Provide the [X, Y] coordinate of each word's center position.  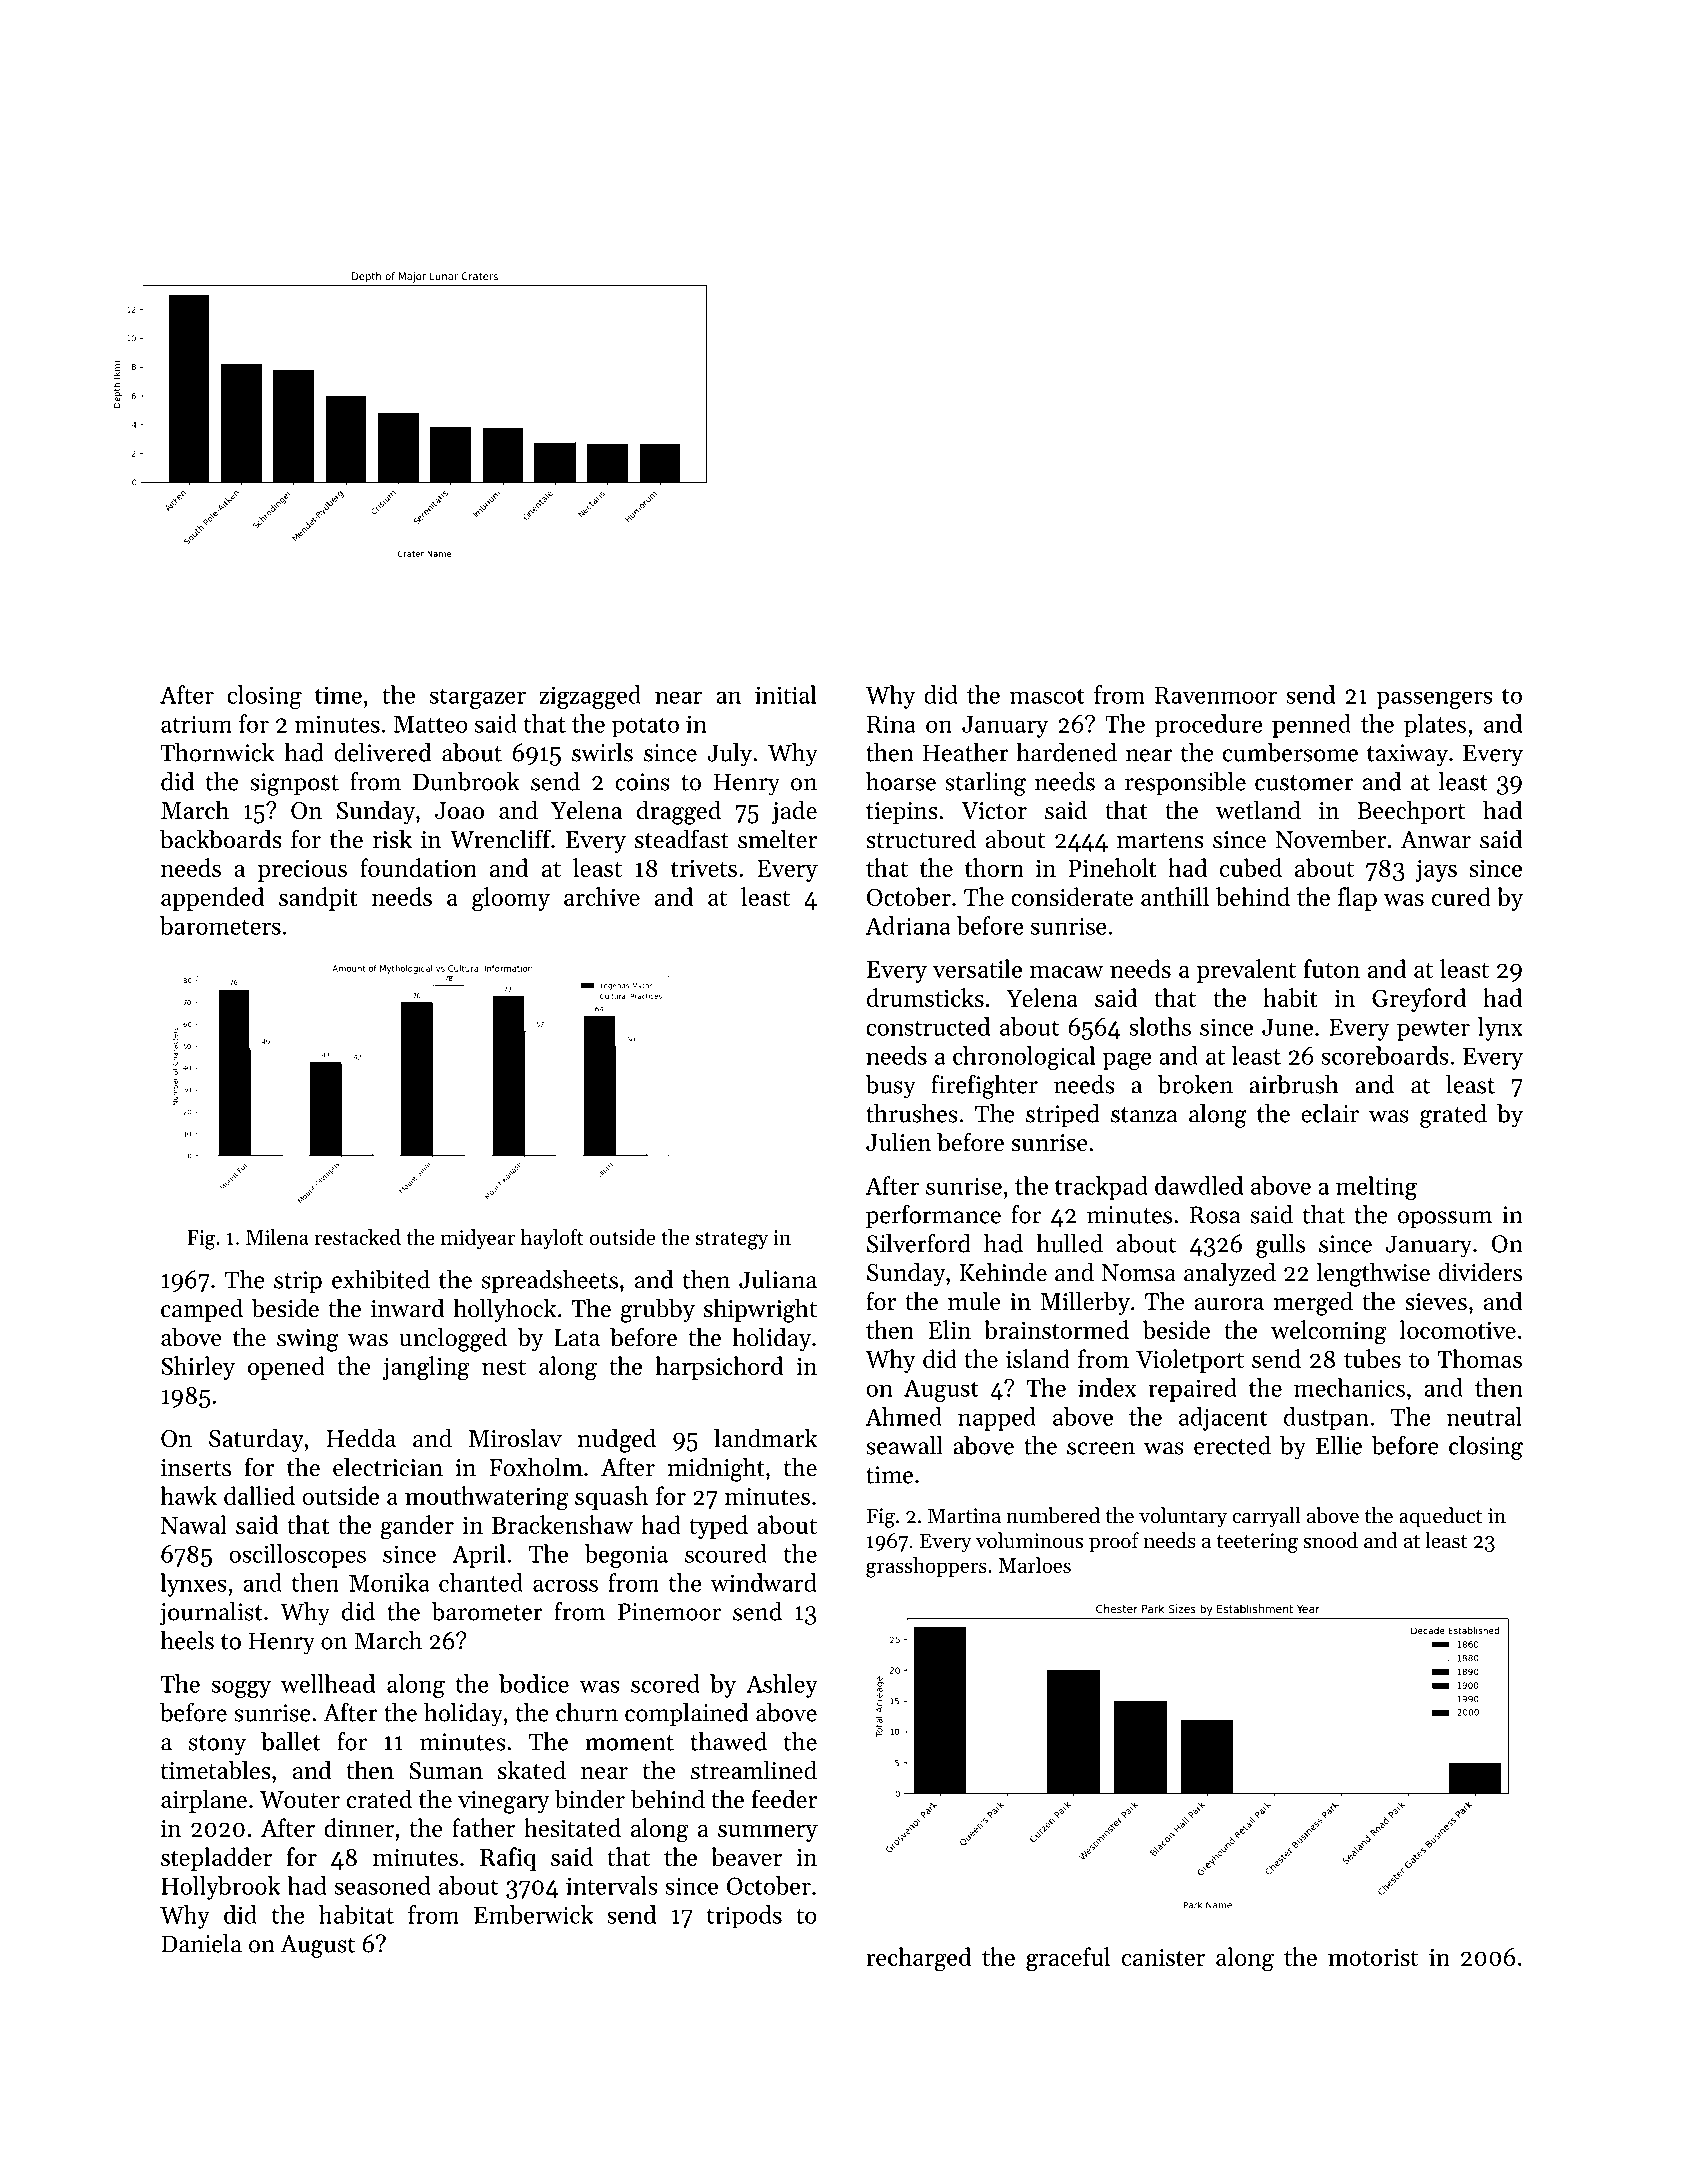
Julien [899, 1142]
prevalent [1246, 971]
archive [602, 896]
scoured [726, 1553]
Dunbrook [466, 781]
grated [1453, 1116]
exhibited [381, 1279]
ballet [291, 1741]
